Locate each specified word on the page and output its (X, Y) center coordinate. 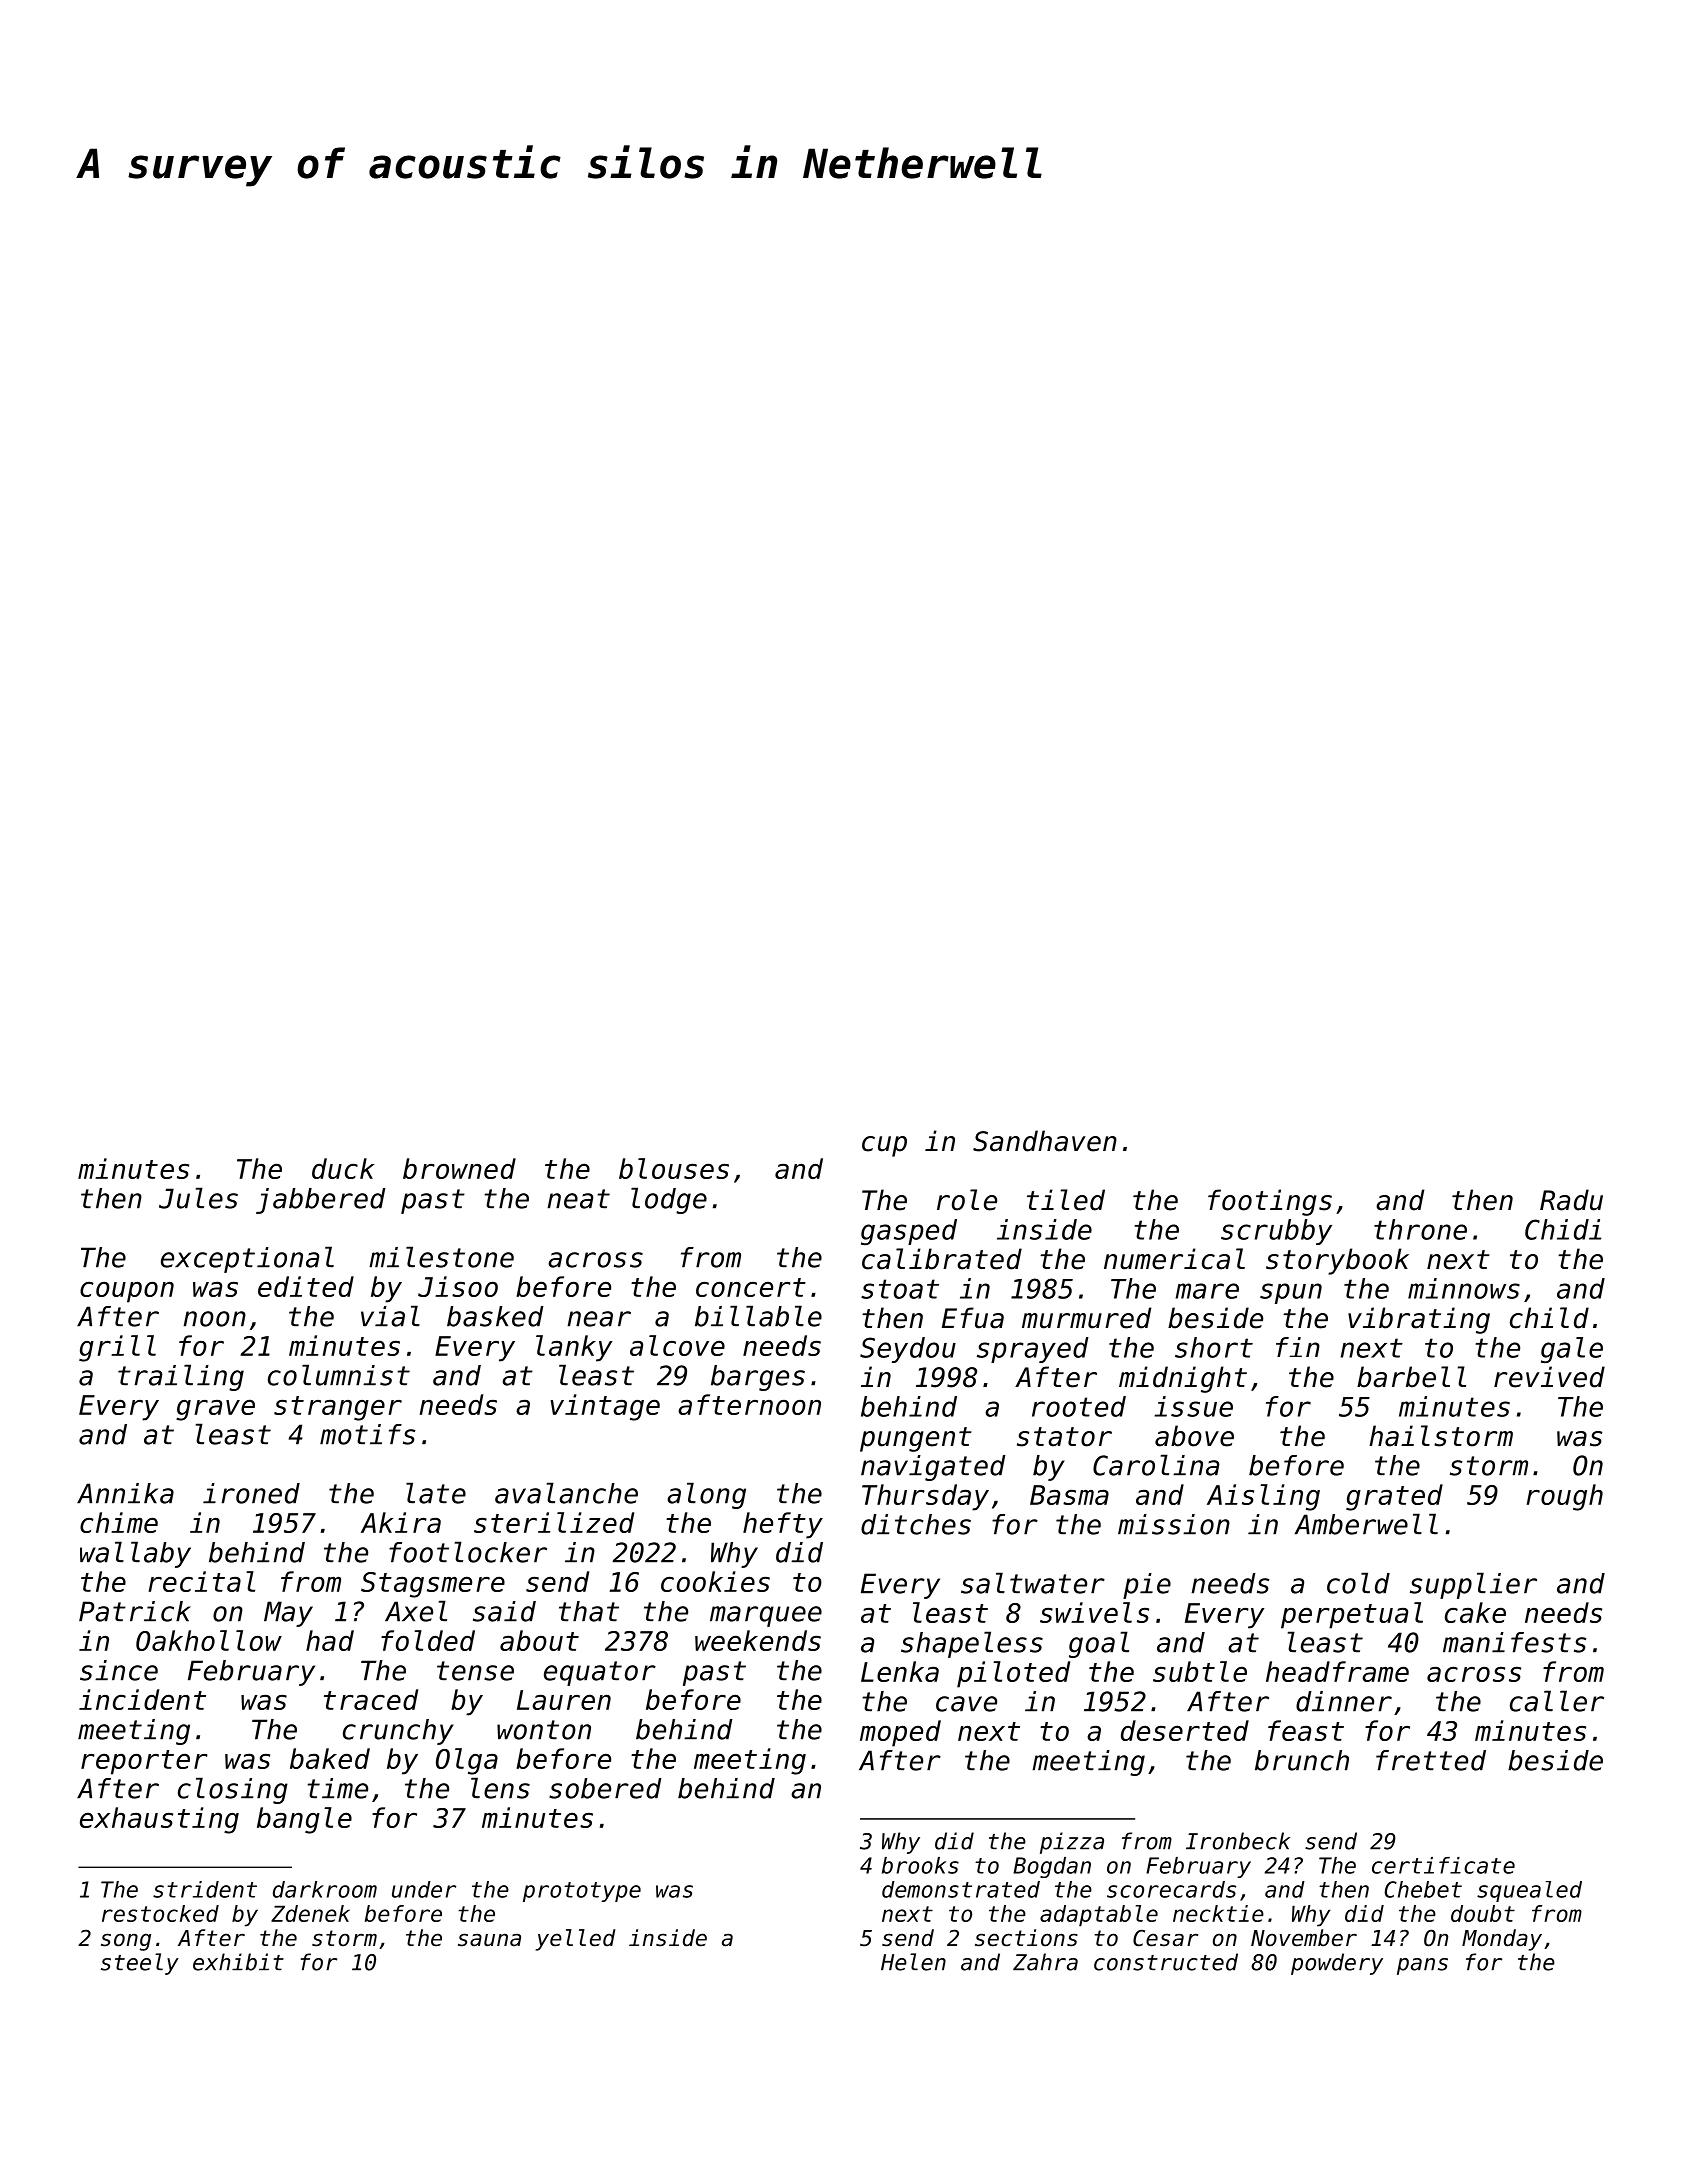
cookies (715, 1581)
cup (884, 1146)
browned (459, 1168)
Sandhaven (1045, 1141)
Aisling (1263, 1497)
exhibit (238, 1962)
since (119, 1670)
